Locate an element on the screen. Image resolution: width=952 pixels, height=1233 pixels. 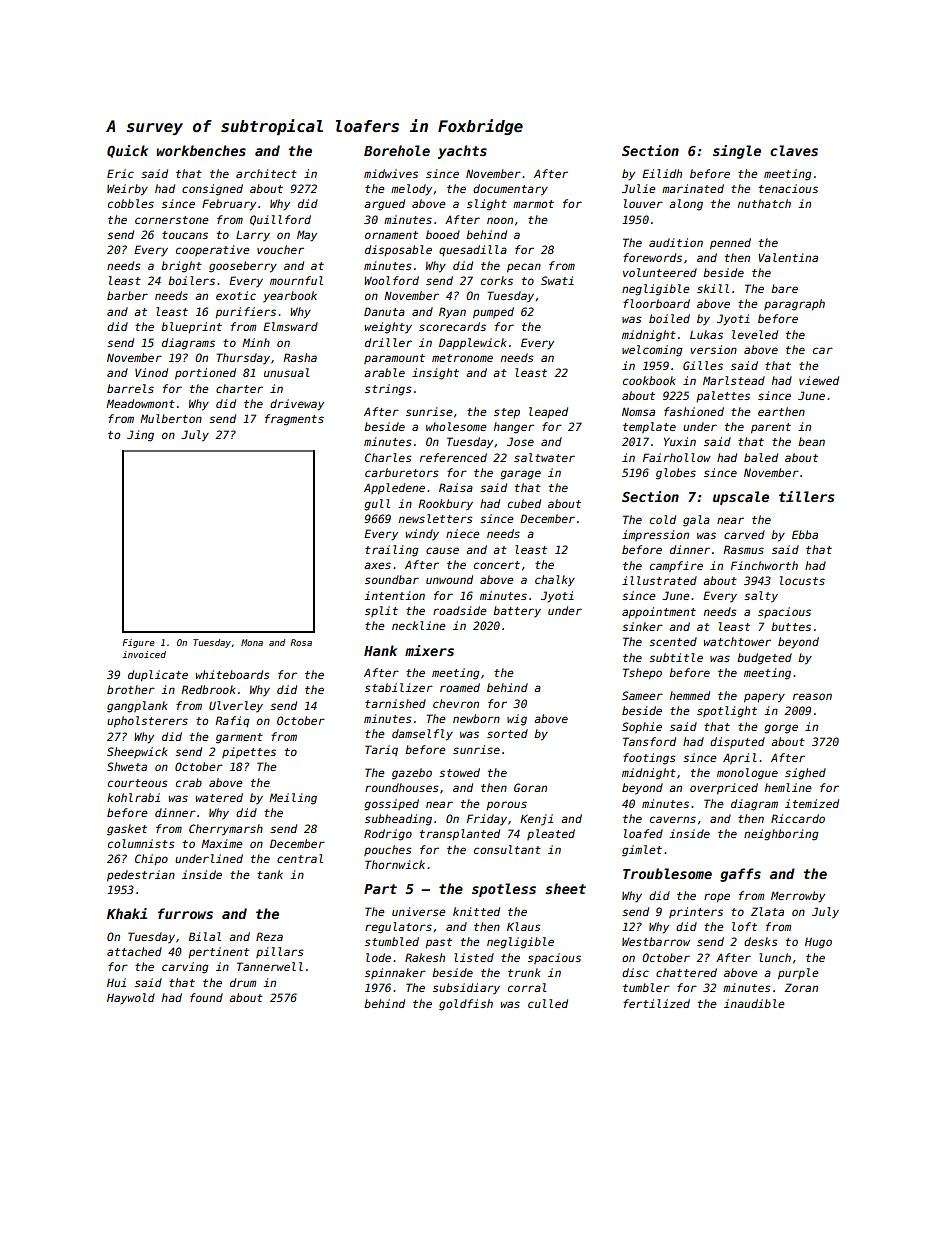
yachts is located at coordinates (462, 152).
